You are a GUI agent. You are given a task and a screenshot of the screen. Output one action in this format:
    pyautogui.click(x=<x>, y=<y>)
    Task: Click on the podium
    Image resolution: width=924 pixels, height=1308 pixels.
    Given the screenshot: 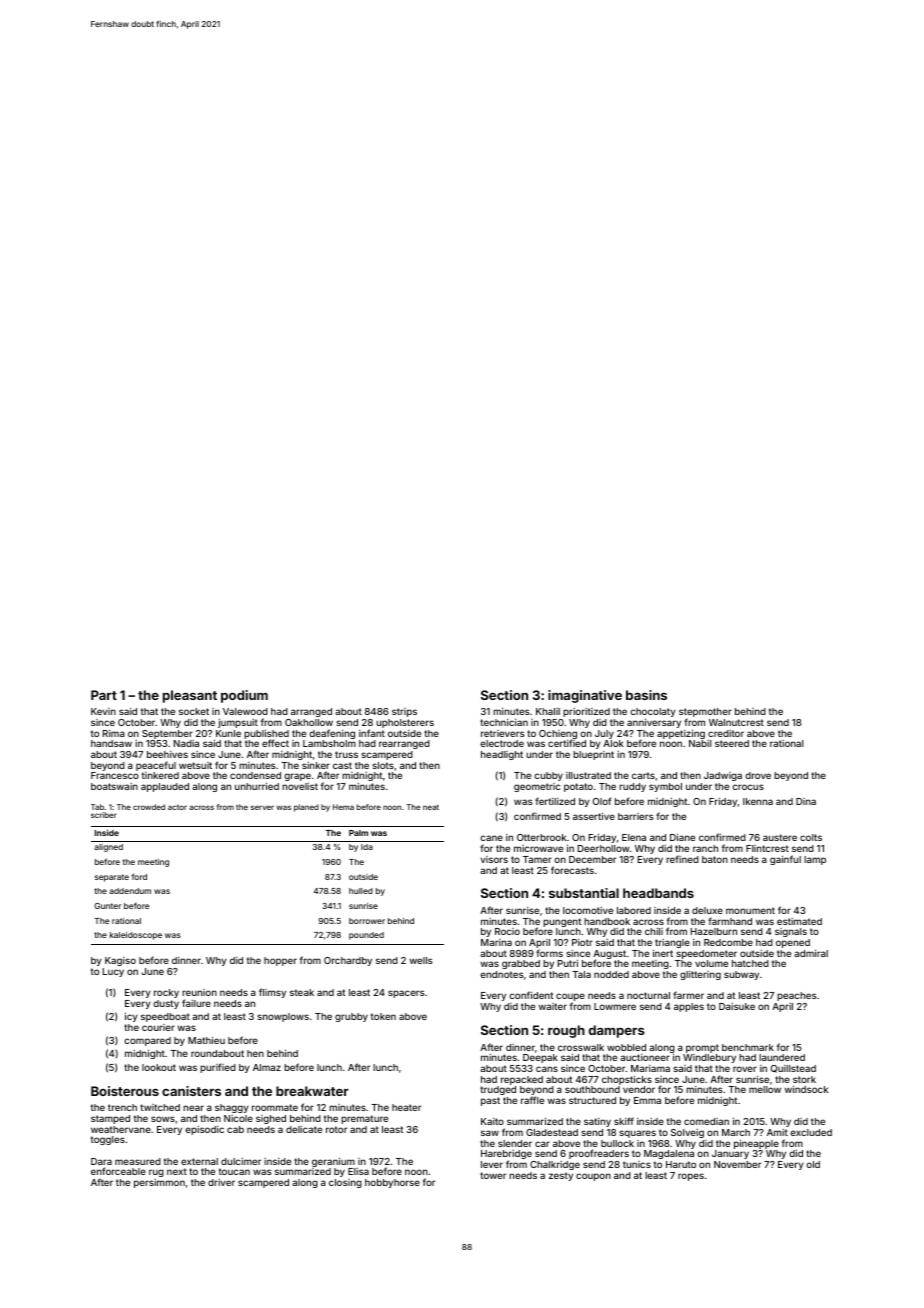 What is the action you would take?
    pyautogui.click(x=244, y=696)
